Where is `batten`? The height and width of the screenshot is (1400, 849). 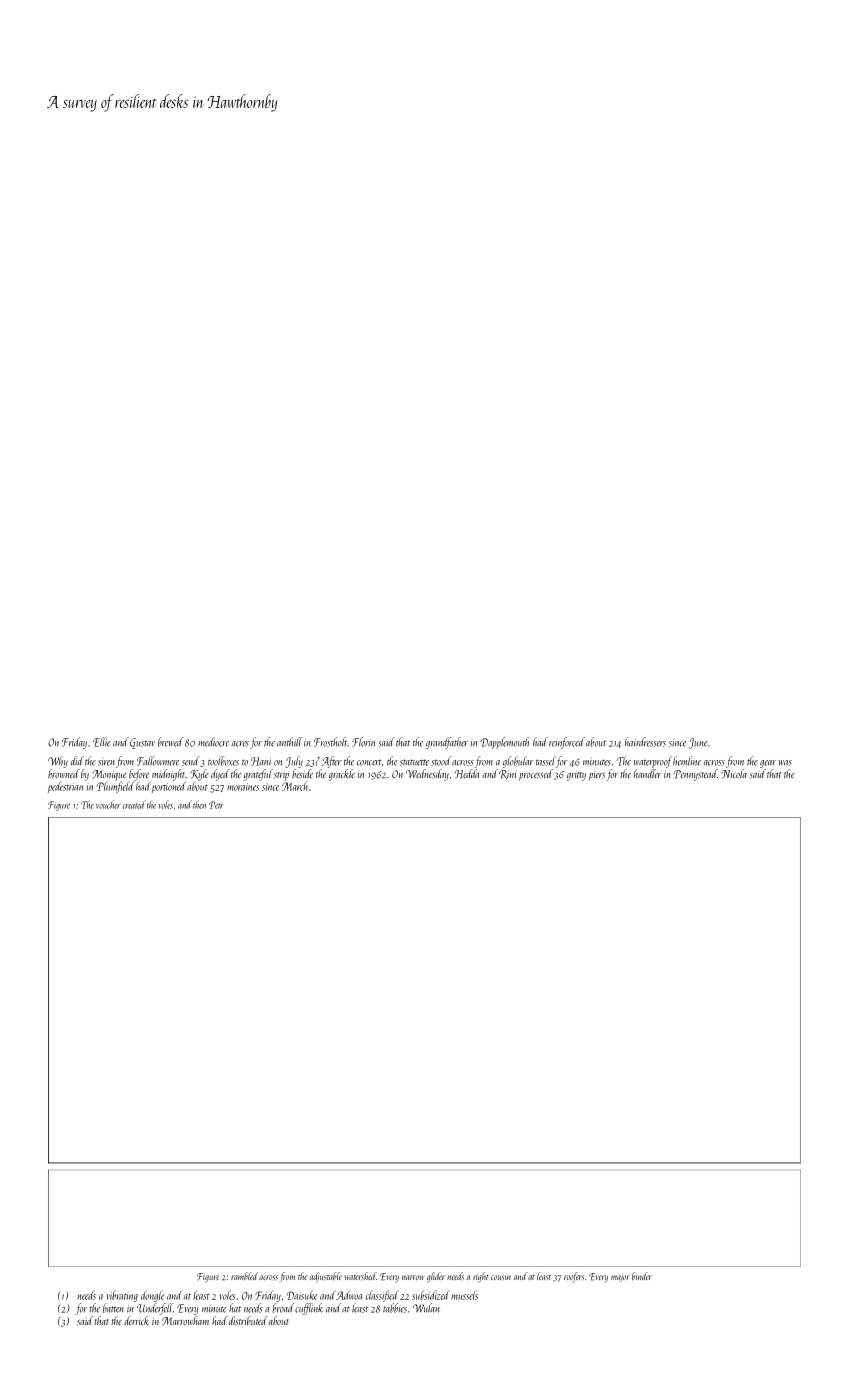
batten is located at coordinates (113, 1308).
